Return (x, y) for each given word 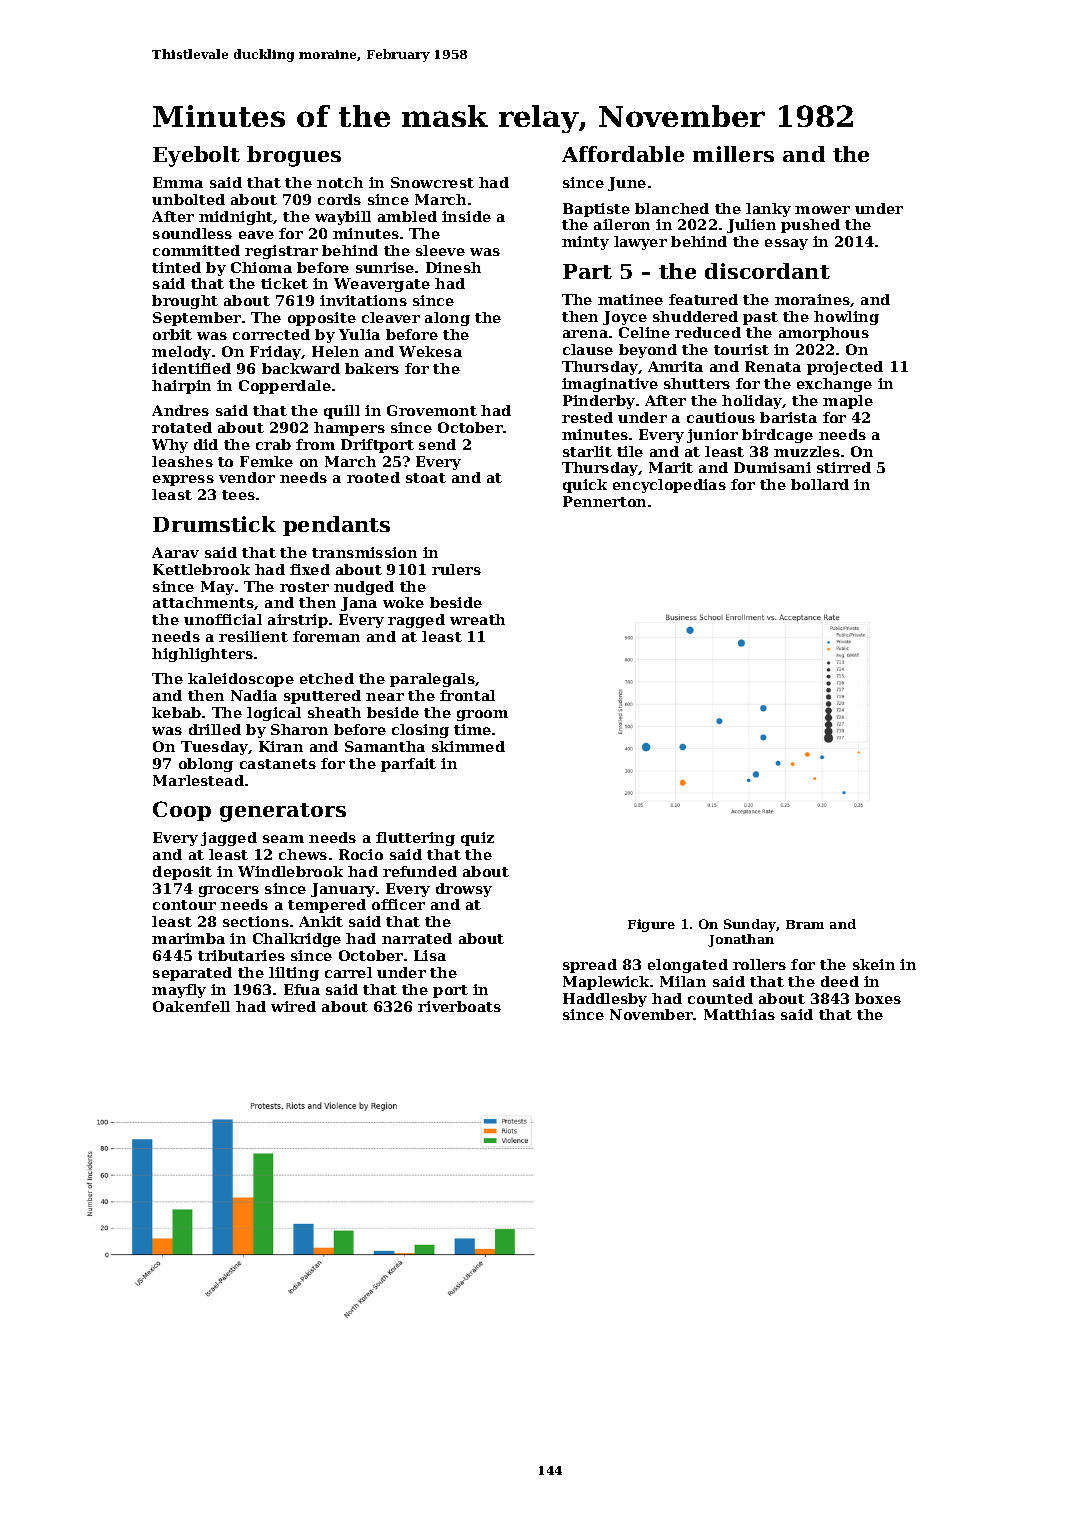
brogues (294, 156)
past (760, 318)
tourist (741, 349)
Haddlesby (605, 1000)
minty (585, 243)
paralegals (432, 680)
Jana (359, 604)
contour (184, 905)
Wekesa (430, 351)
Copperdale (285, 387)
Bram (805, 924)
